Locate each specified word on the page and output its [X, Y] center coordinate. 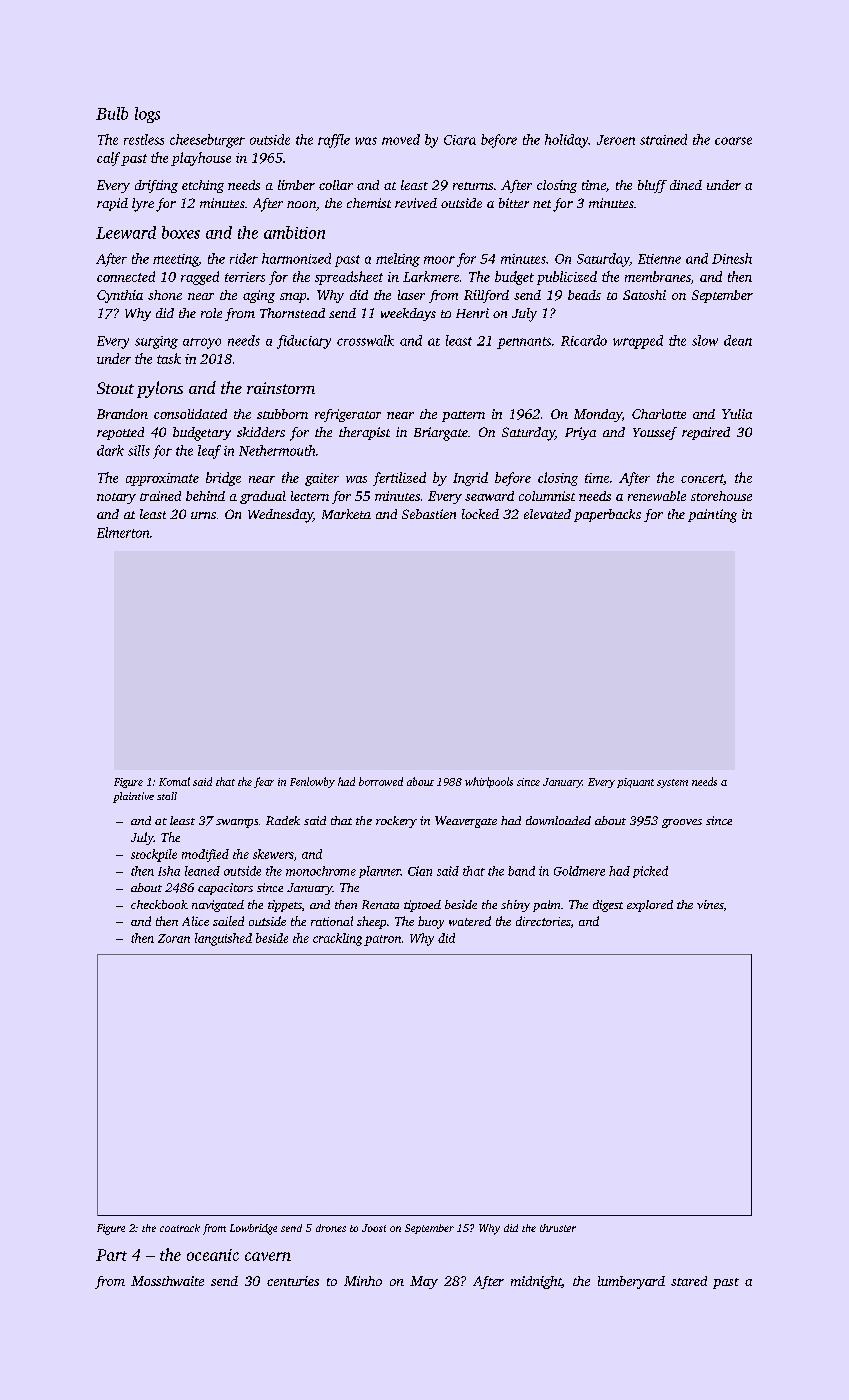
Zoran [174, 938]
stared [689, 1281]
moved [401, 139]
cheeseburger [207, 141]
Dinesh [732, 258]
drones [331, 1228]
